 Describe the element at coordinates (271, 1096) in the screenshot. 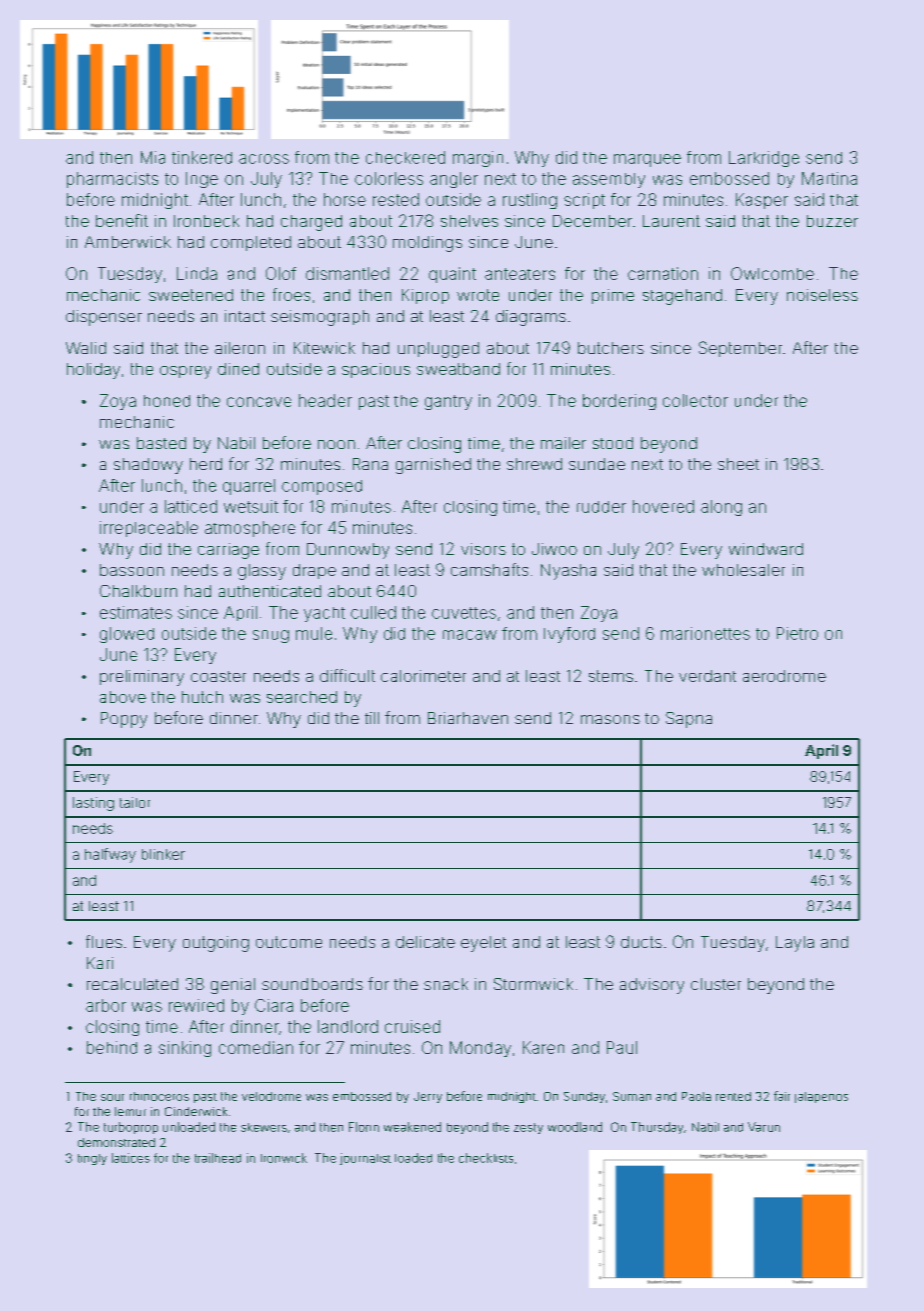

I see `velodrome` at that location.
